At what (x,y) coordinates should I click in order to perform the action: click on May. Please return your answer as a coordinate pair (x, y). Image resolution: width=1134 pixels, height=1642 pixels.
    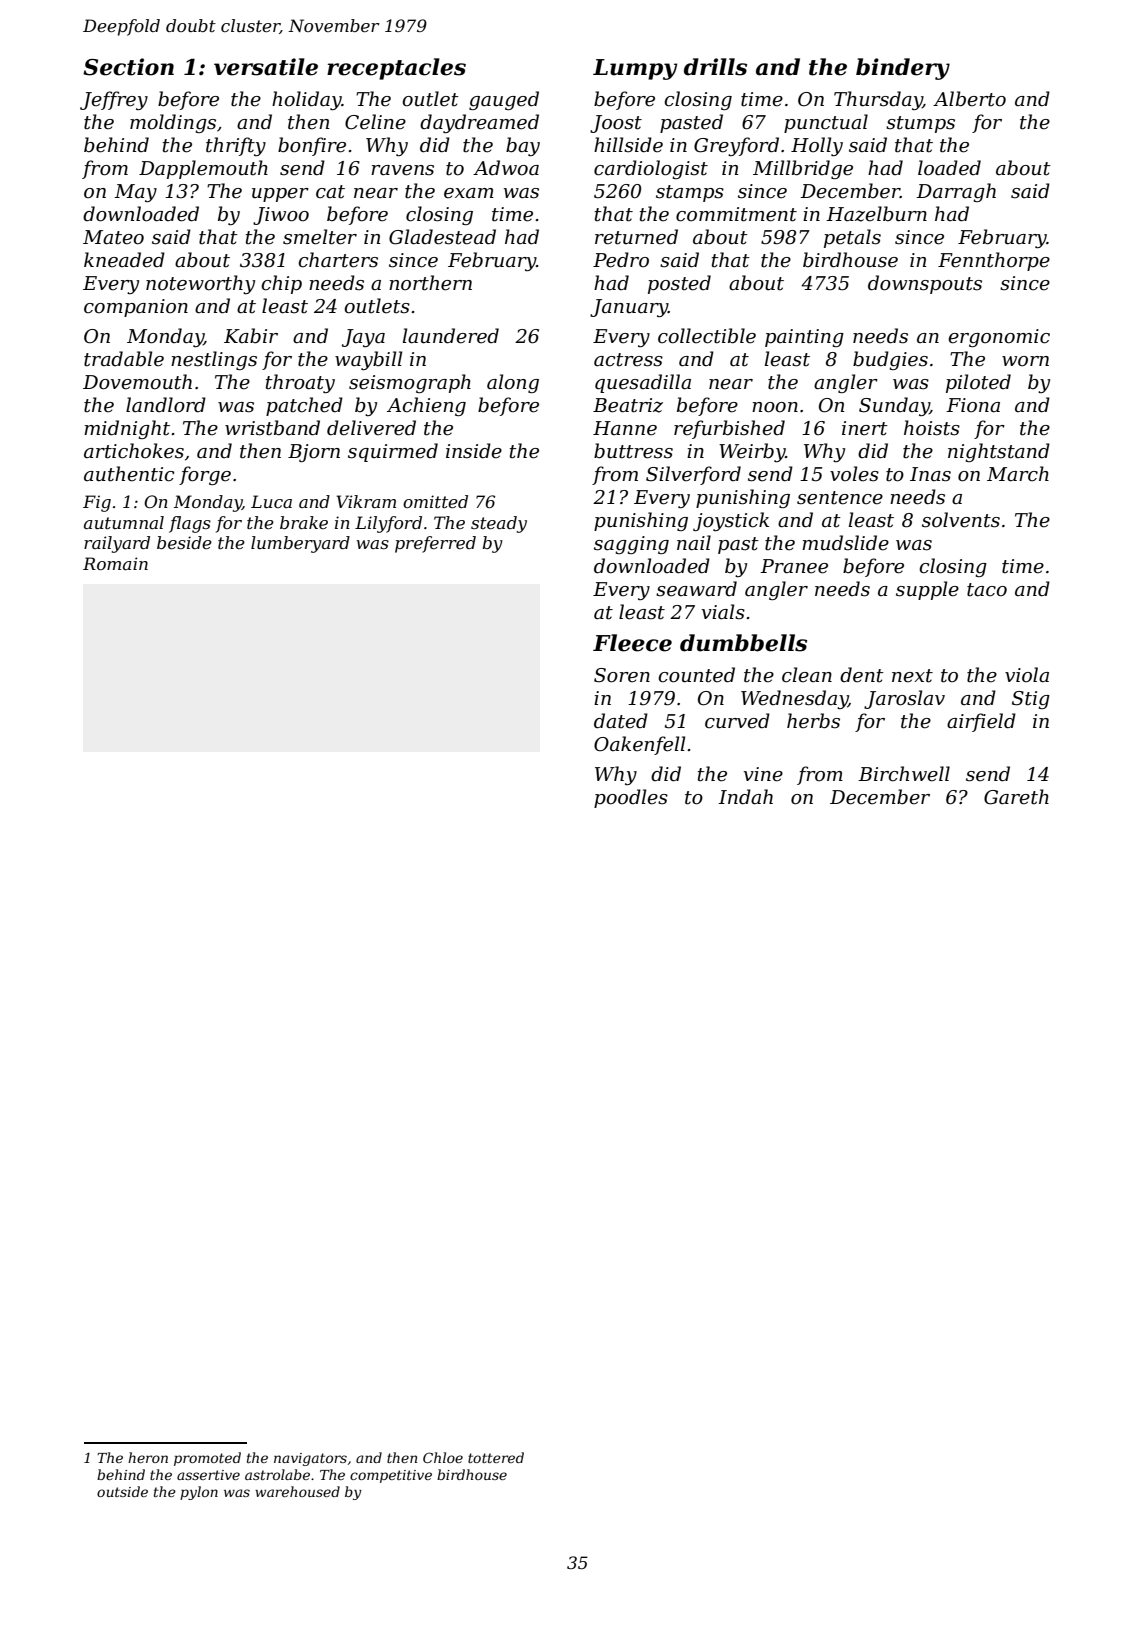
    Looking at the image, I should click on (135, 193).
